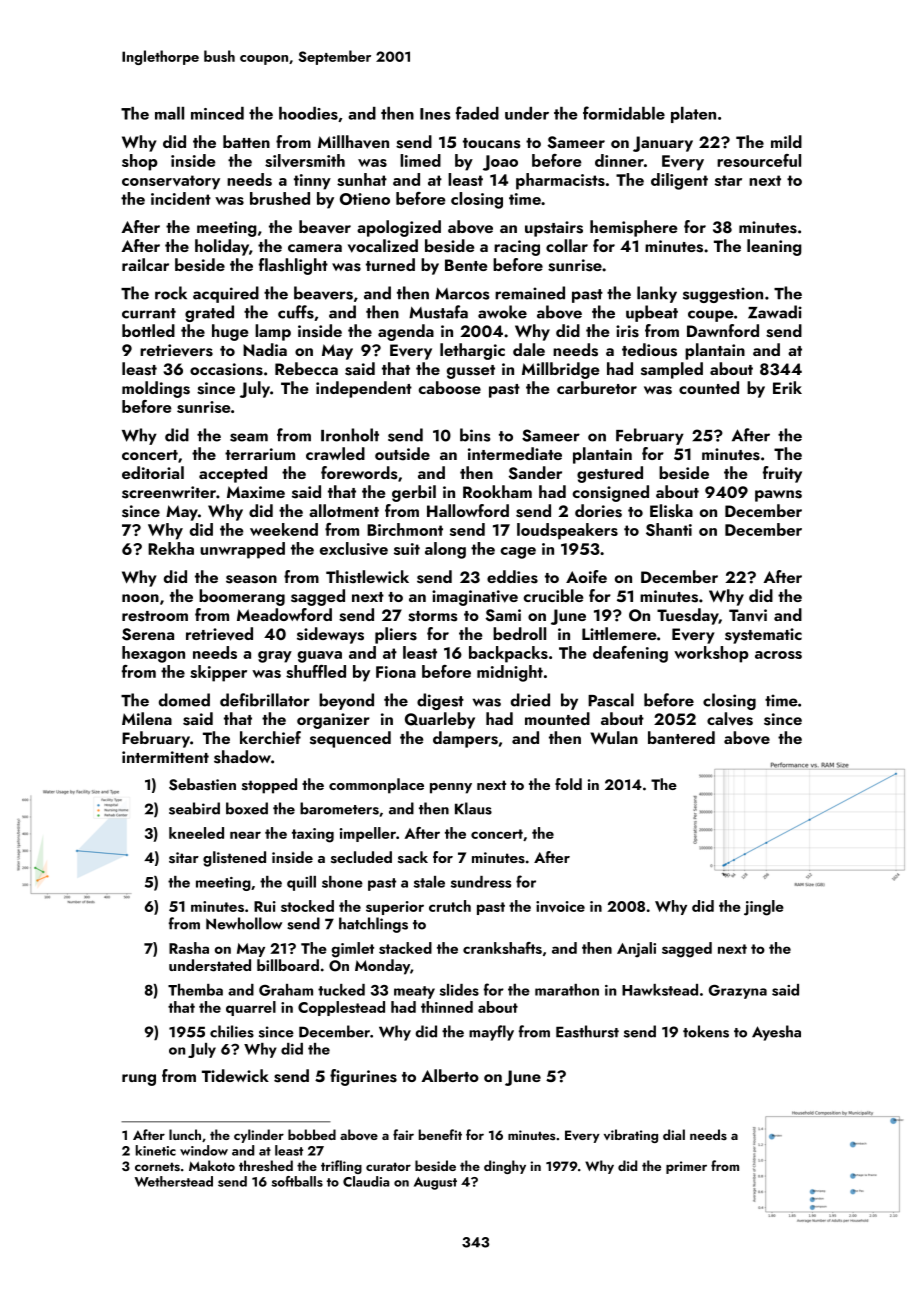  I want to click on hoodies, so click(308, 113).
